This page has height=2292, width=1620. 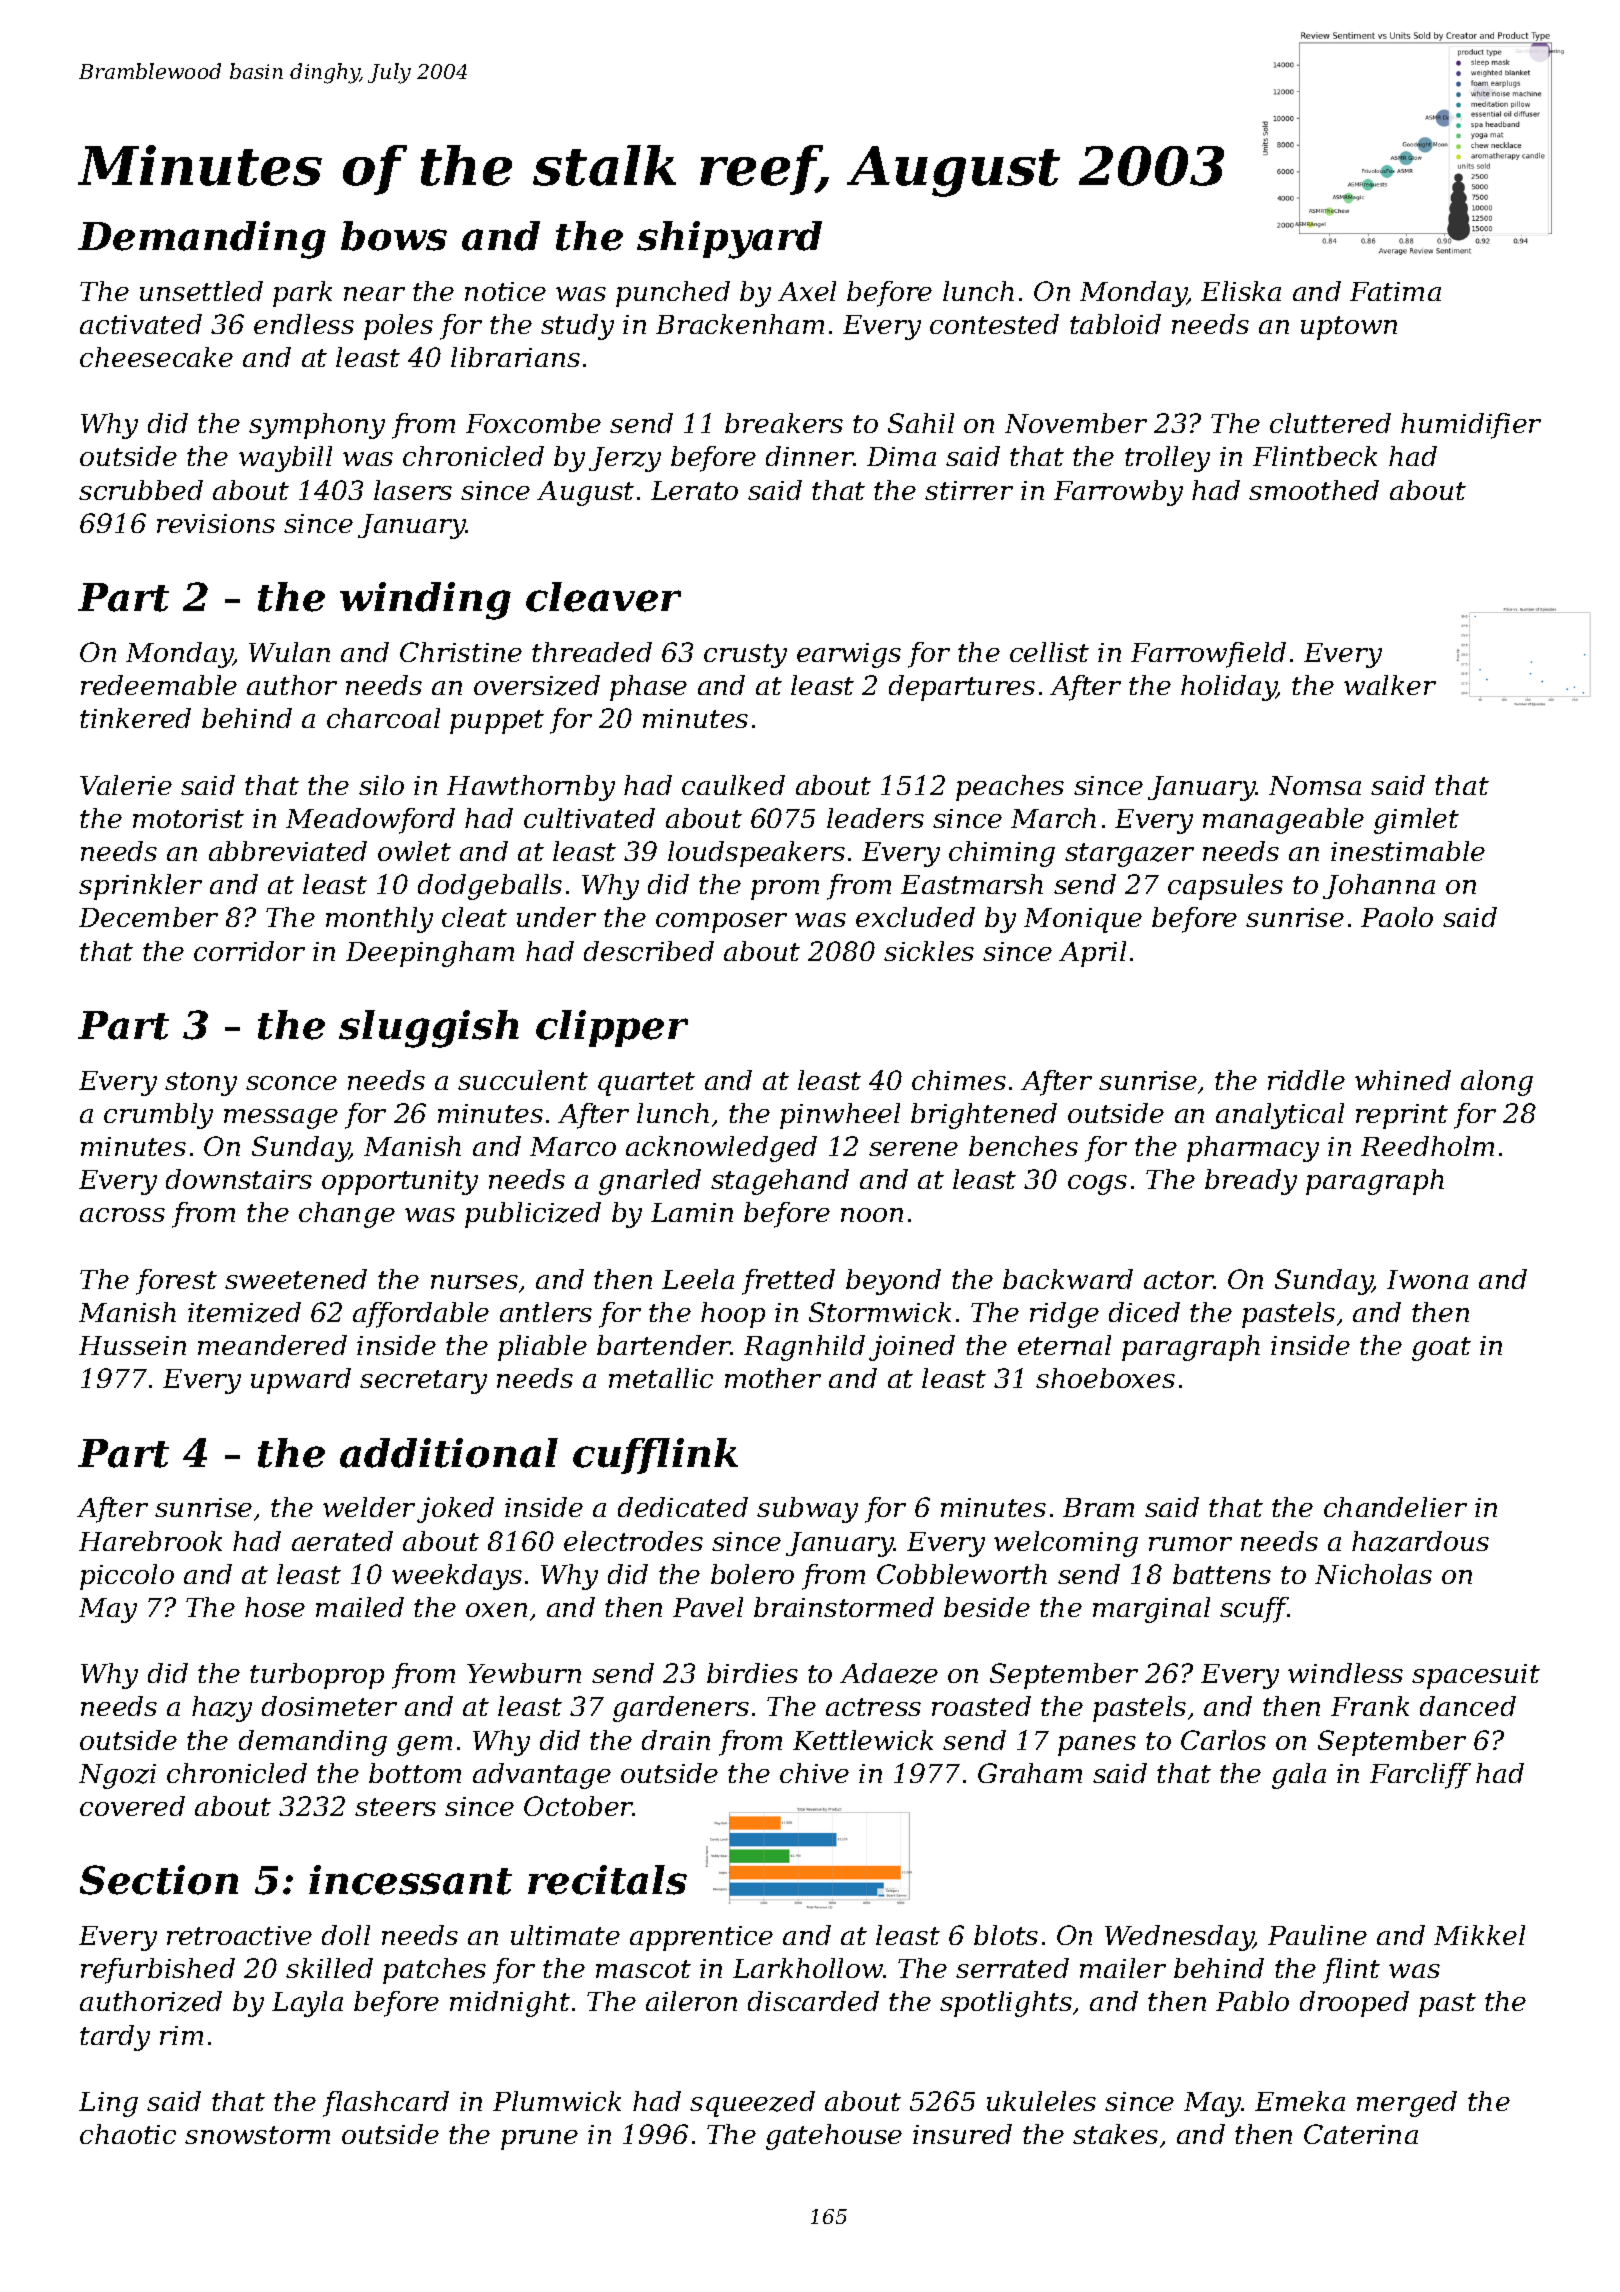 I want to click on chiming, so click(x=1002, y=854).
